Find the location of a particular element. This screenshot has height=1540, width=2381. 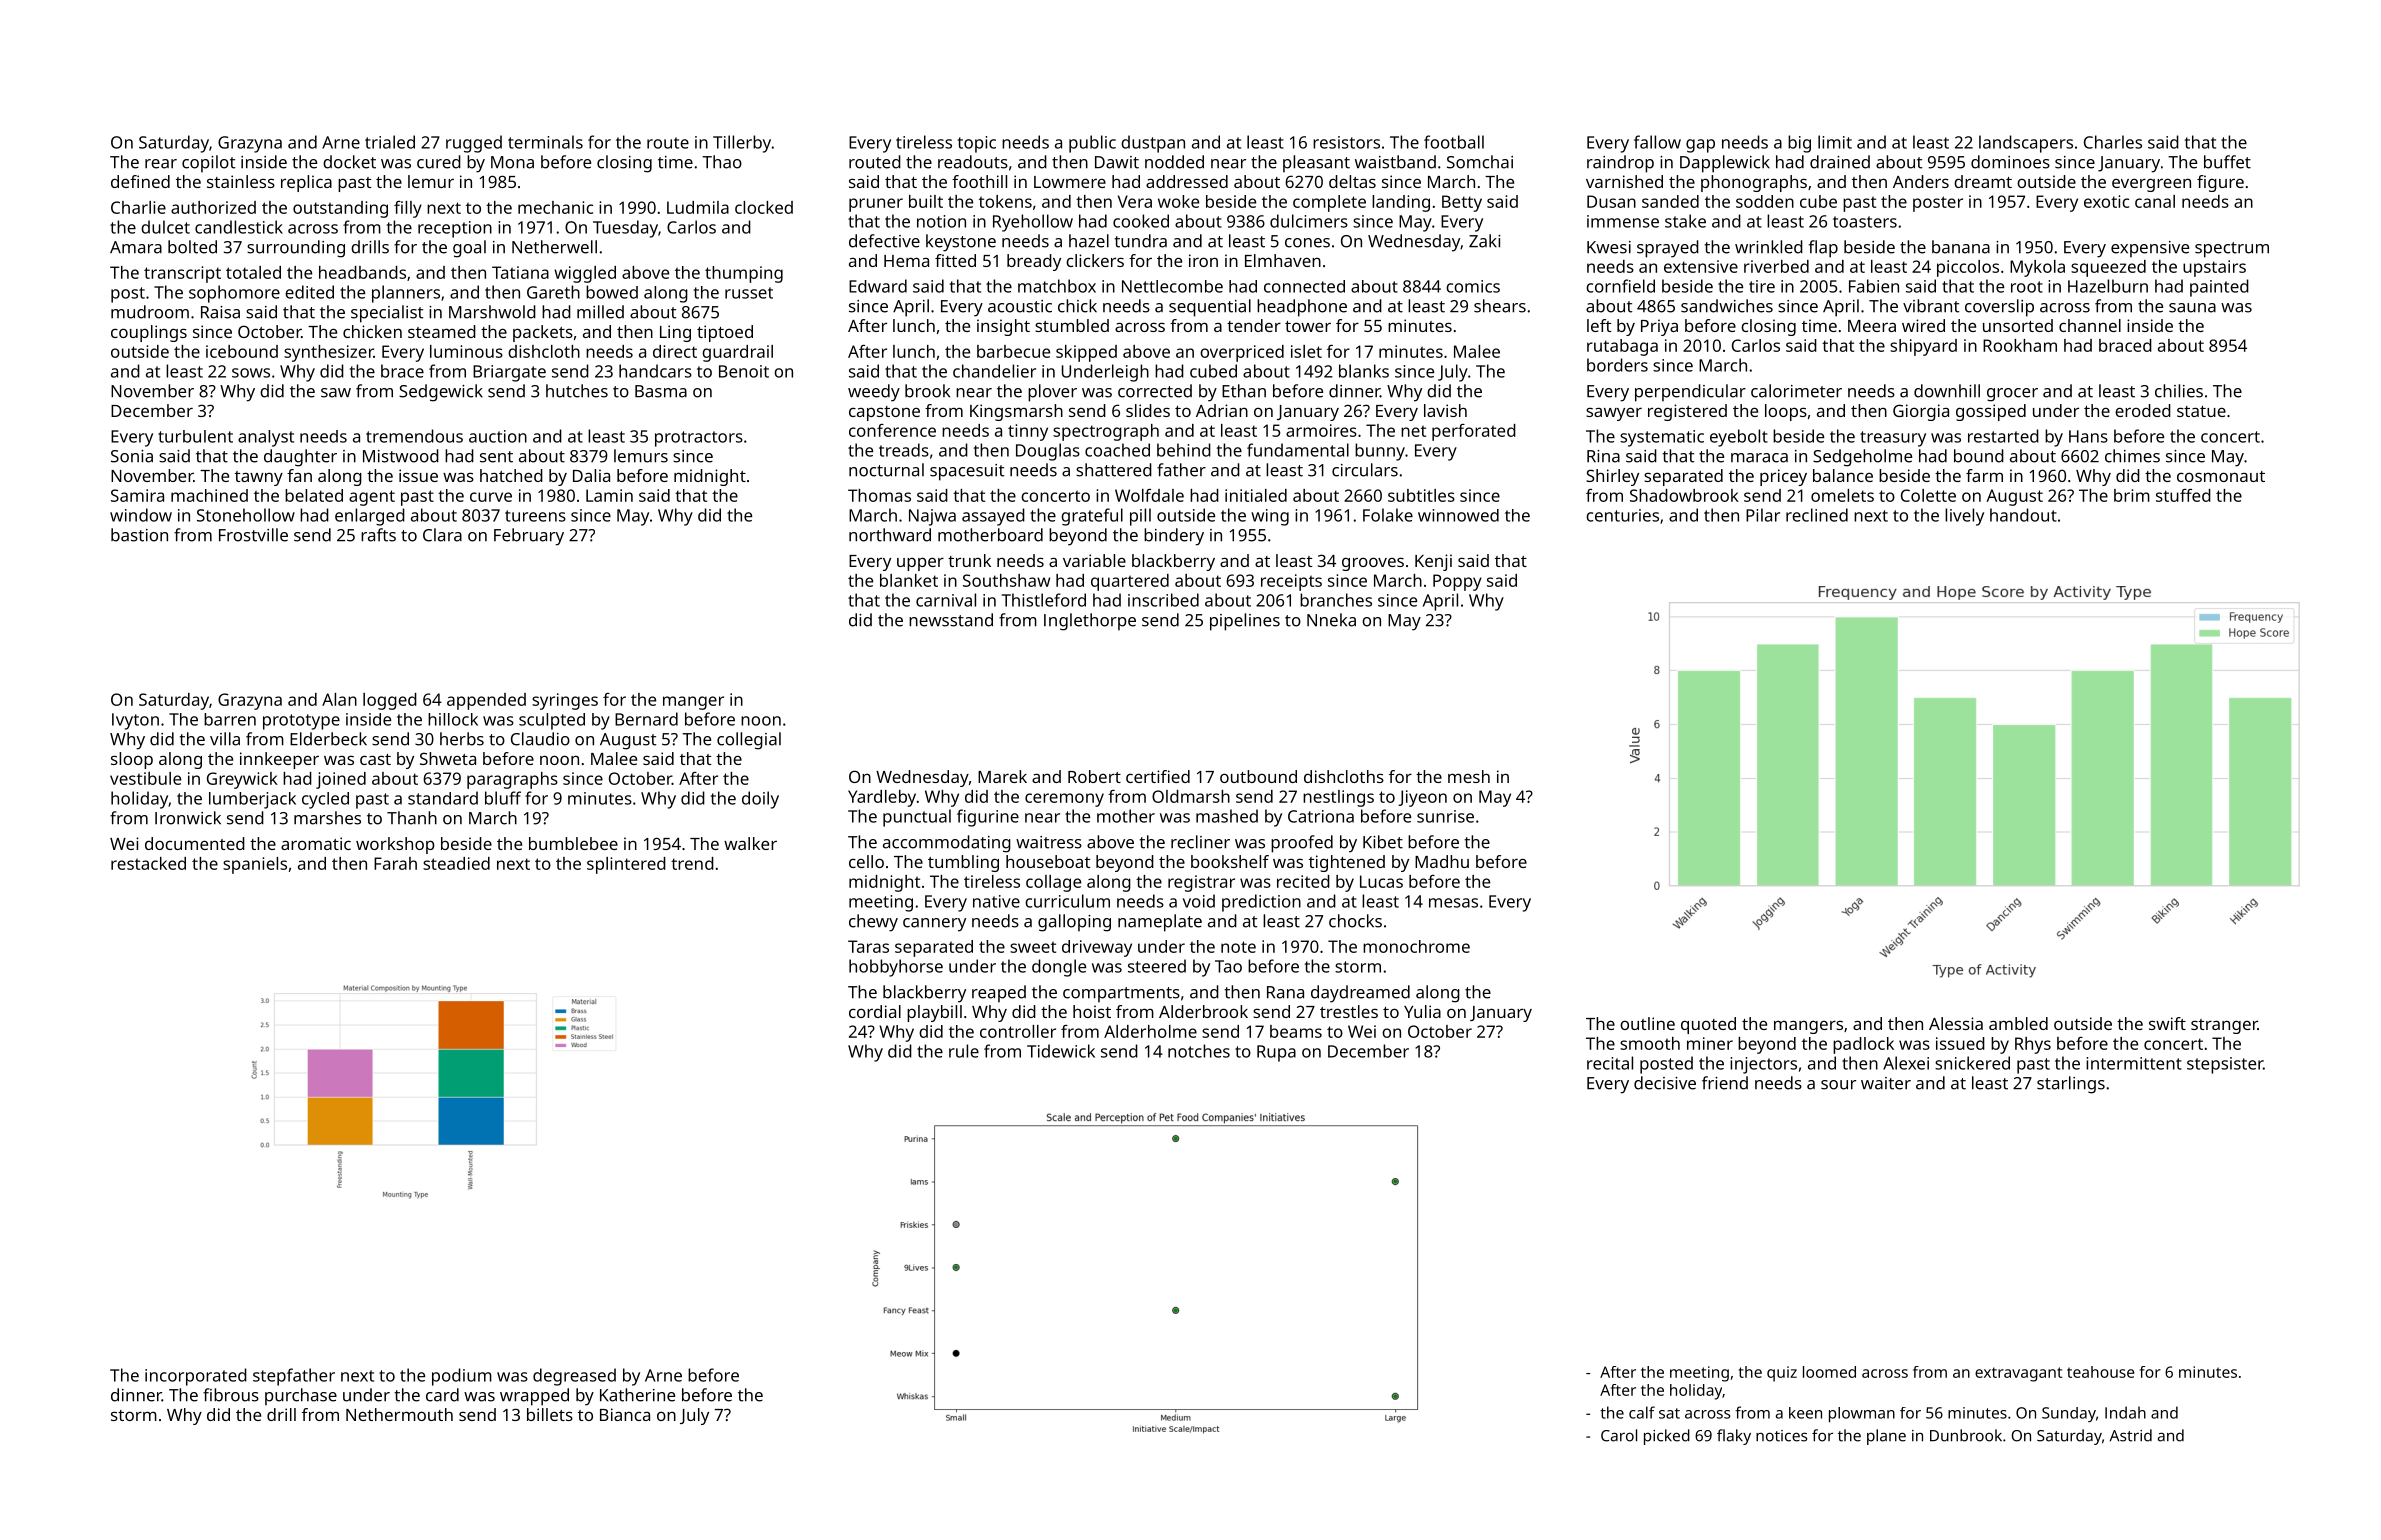

cordial is located at coordinates (875, 1011).
